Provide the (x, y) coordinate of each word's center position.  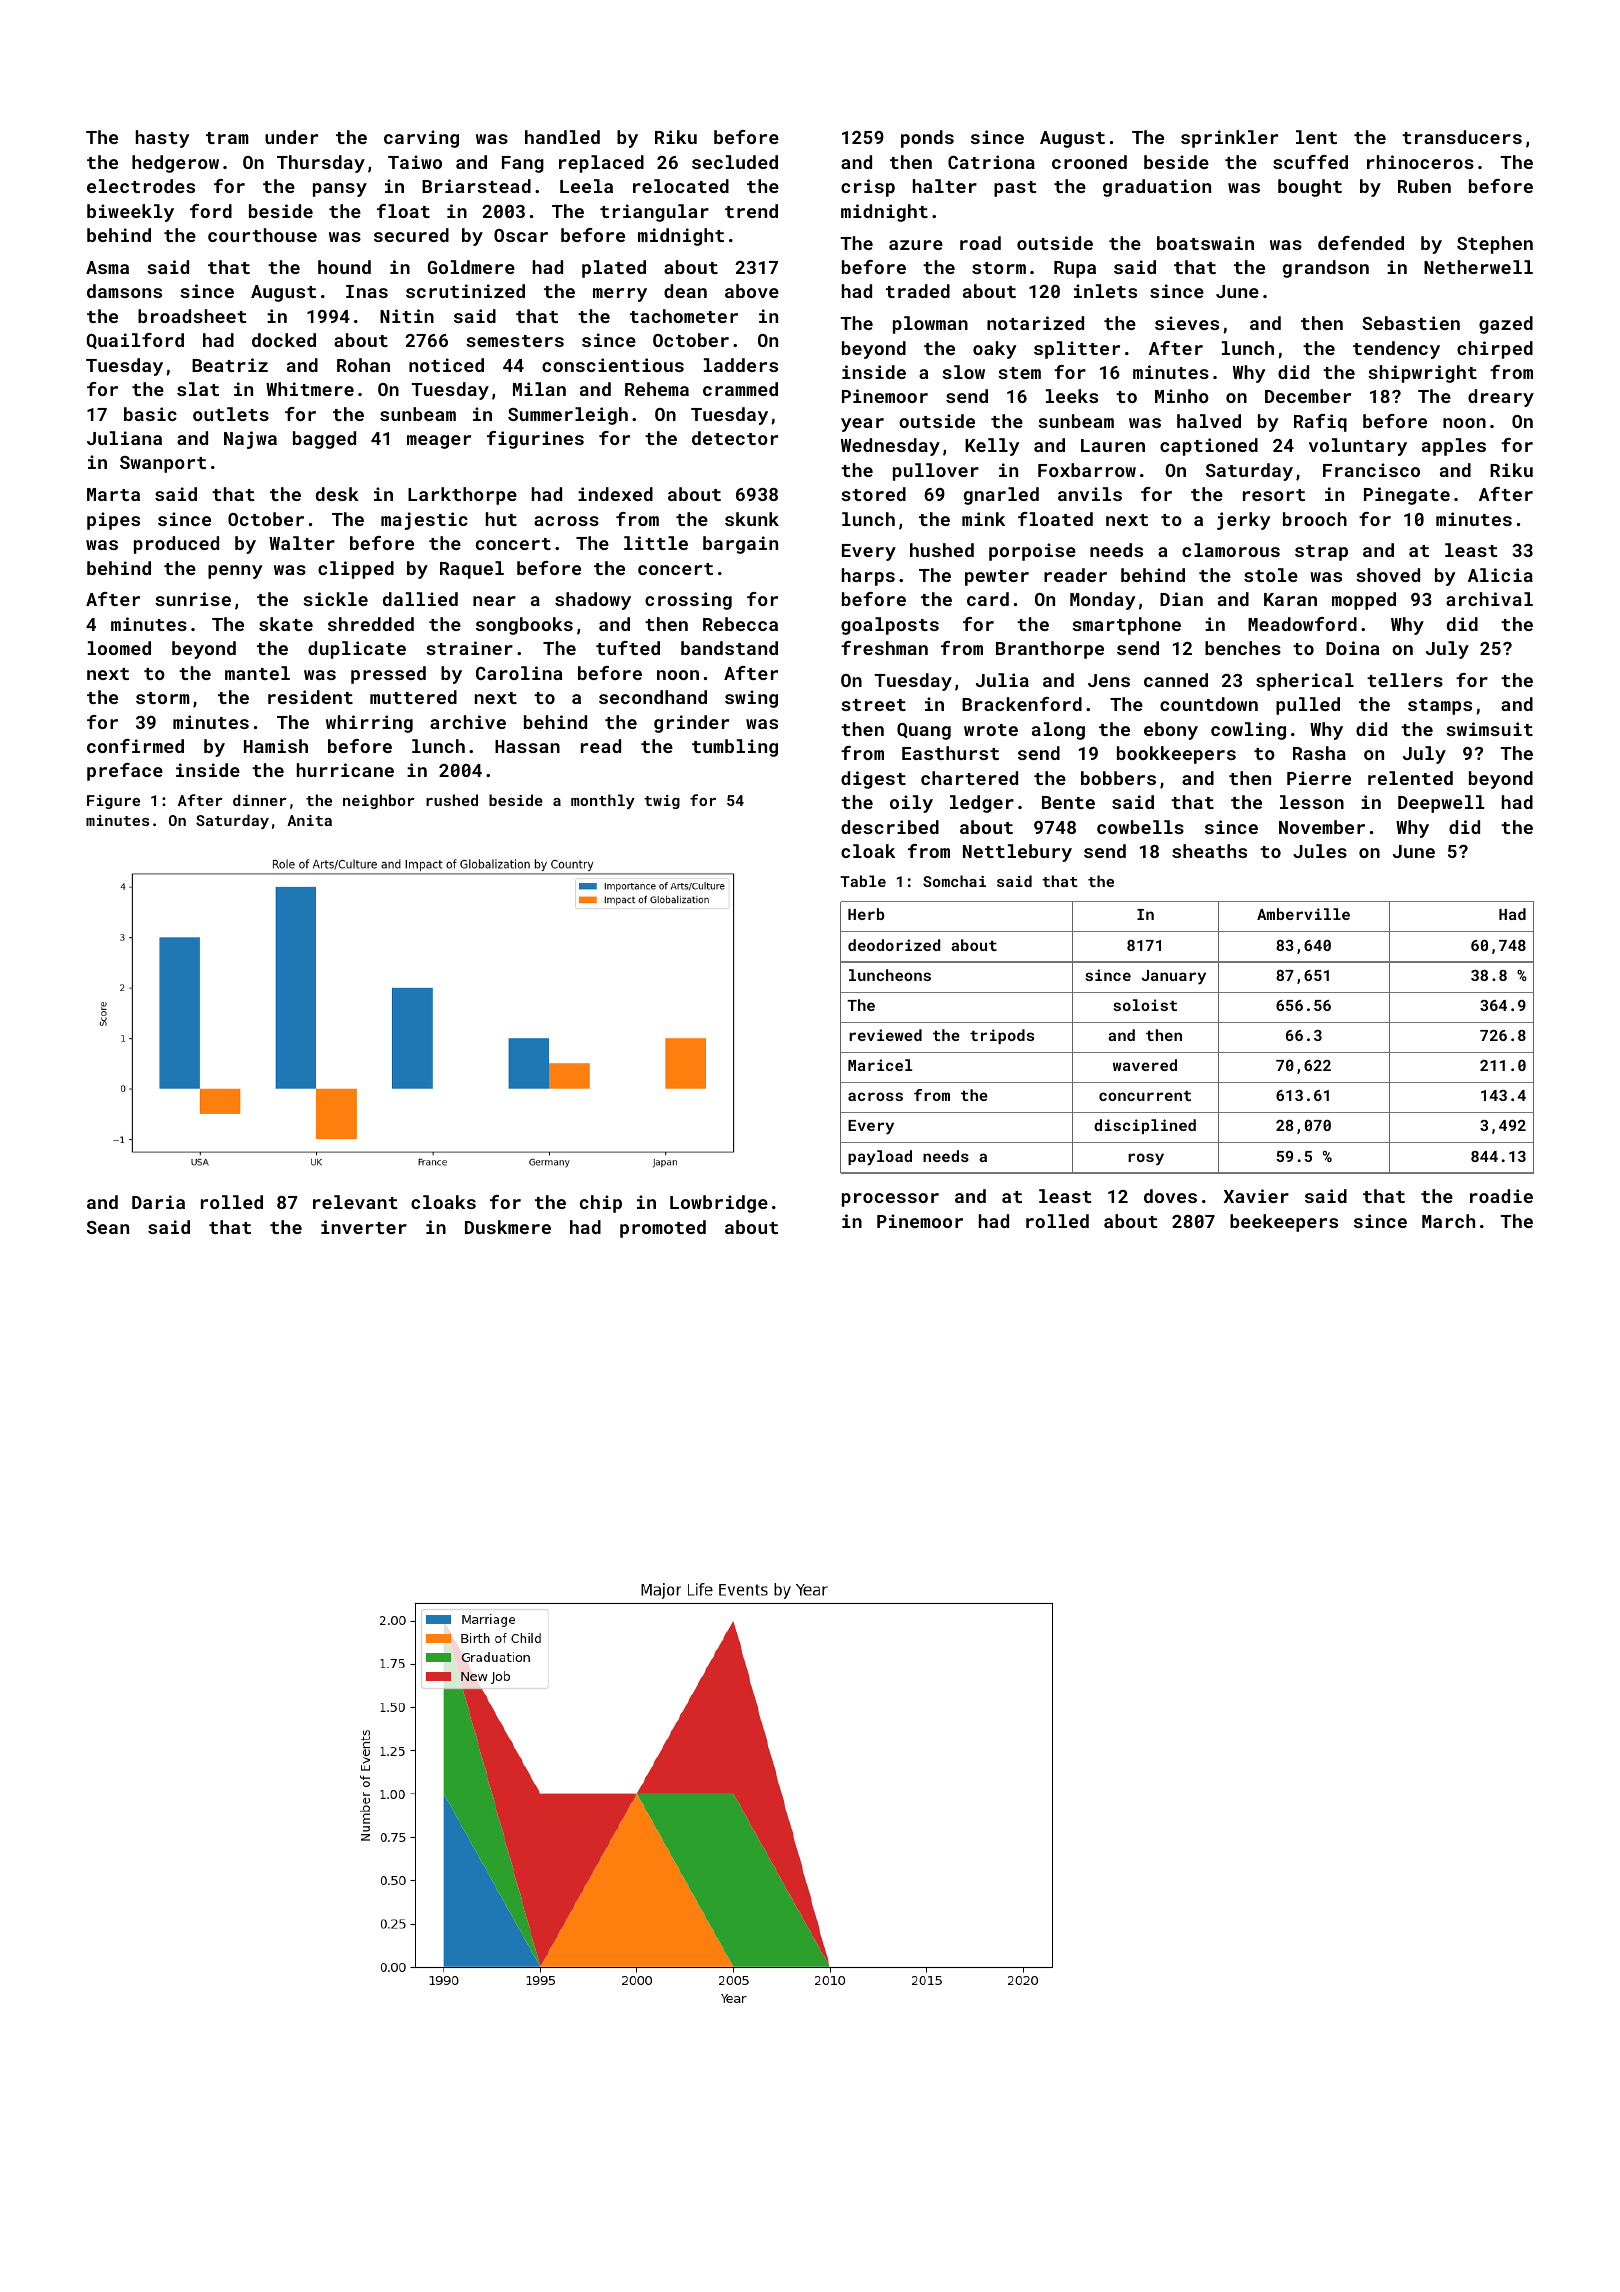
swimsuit (1489, 729)
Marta (113, 494)
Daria (158, 1202)
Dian (1181, 599)
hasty (163, 139)
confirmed (135, 746)
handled (562, 137)
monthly (603, 801)
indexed (615, 494)
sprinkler (1229, 139)
